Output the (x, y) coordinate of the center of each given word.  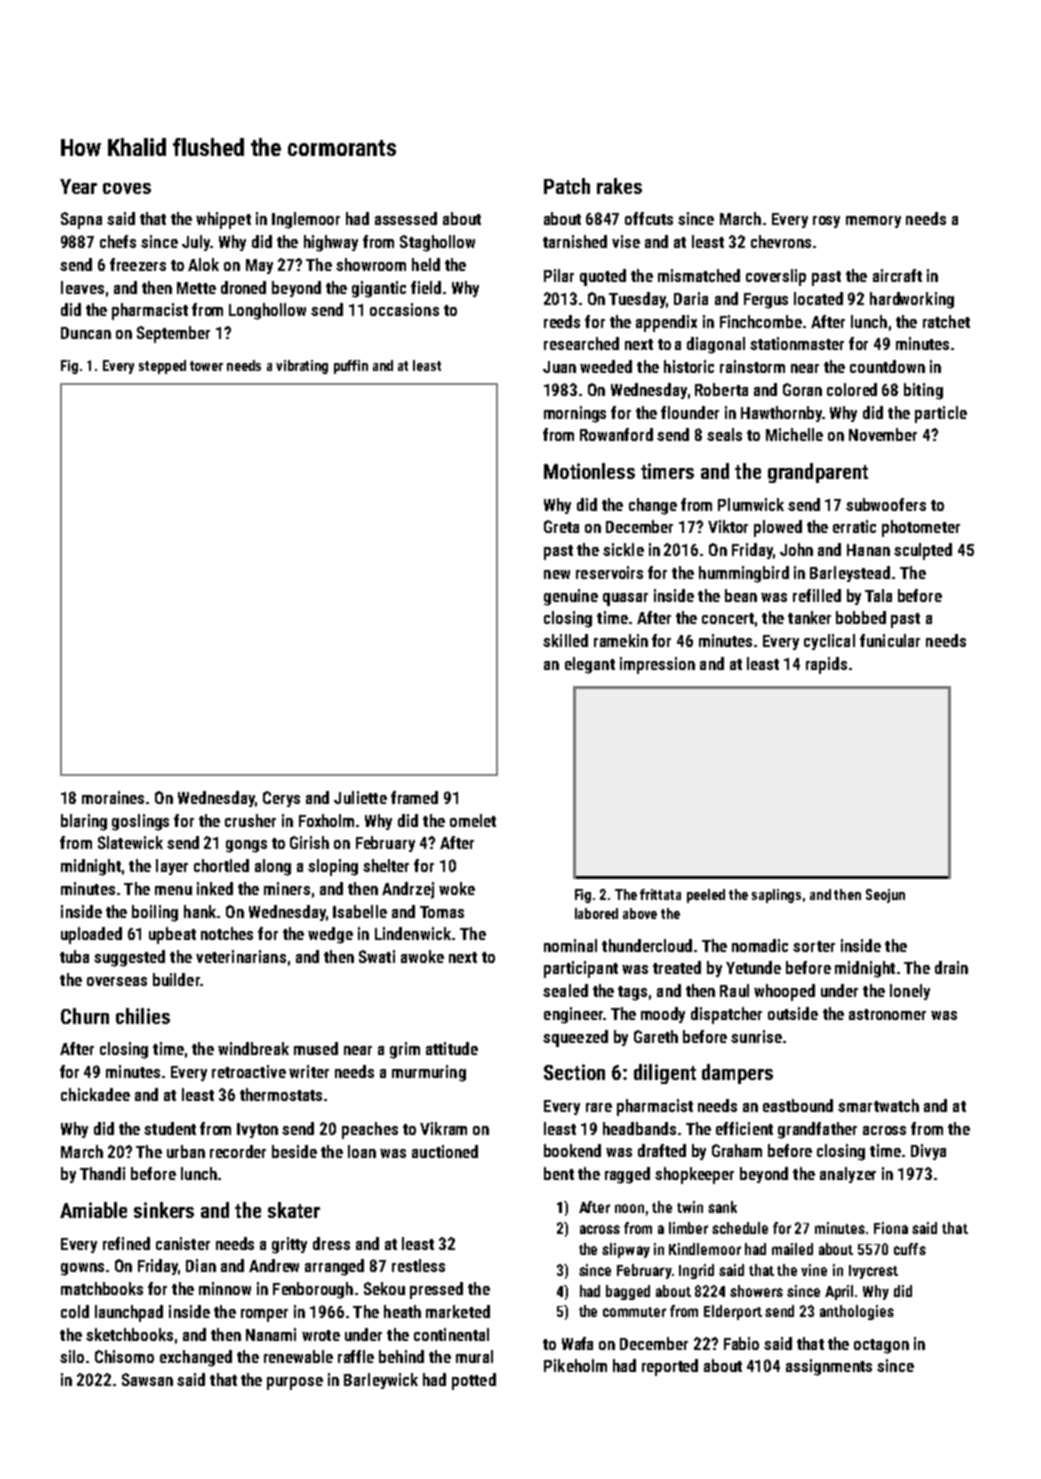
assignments (829, 1367)
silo (72, 1356)
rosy (826, 222)
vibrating (302, 367)
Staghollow (437, 243)
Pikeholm (575, 1365)
